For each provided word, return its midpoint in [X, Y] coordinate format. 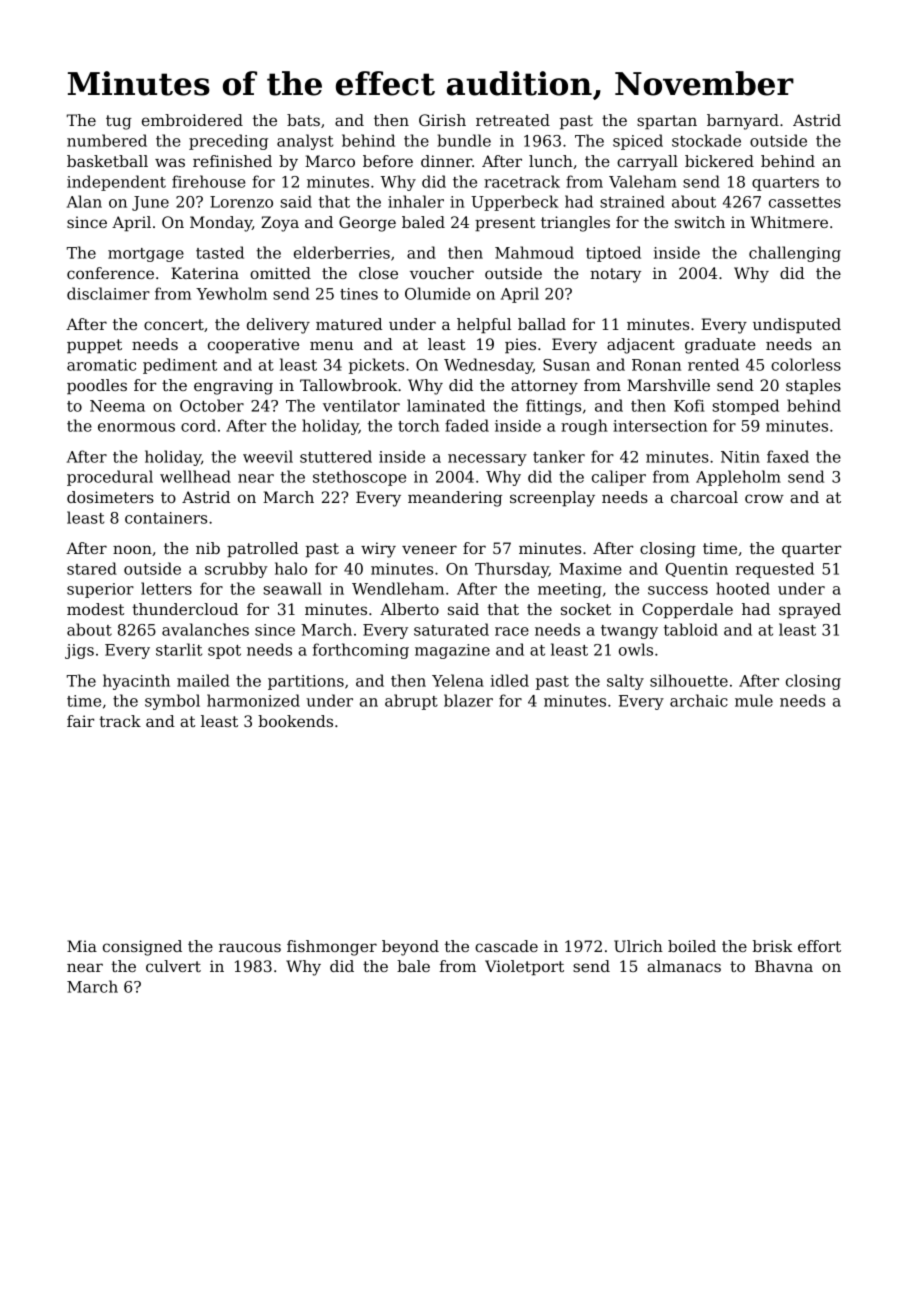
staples [813, 387]
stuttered [336, 456]
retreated [513, 120]
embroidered [192, 120]
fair [80, 721]
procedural [110, 478]
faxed [788, 456]
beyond [410, 948]
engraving [233, 387]
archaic [699, 700]
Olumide [438, 293]
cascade [506, 946]
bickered [719, 161]
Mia [82, 946]
